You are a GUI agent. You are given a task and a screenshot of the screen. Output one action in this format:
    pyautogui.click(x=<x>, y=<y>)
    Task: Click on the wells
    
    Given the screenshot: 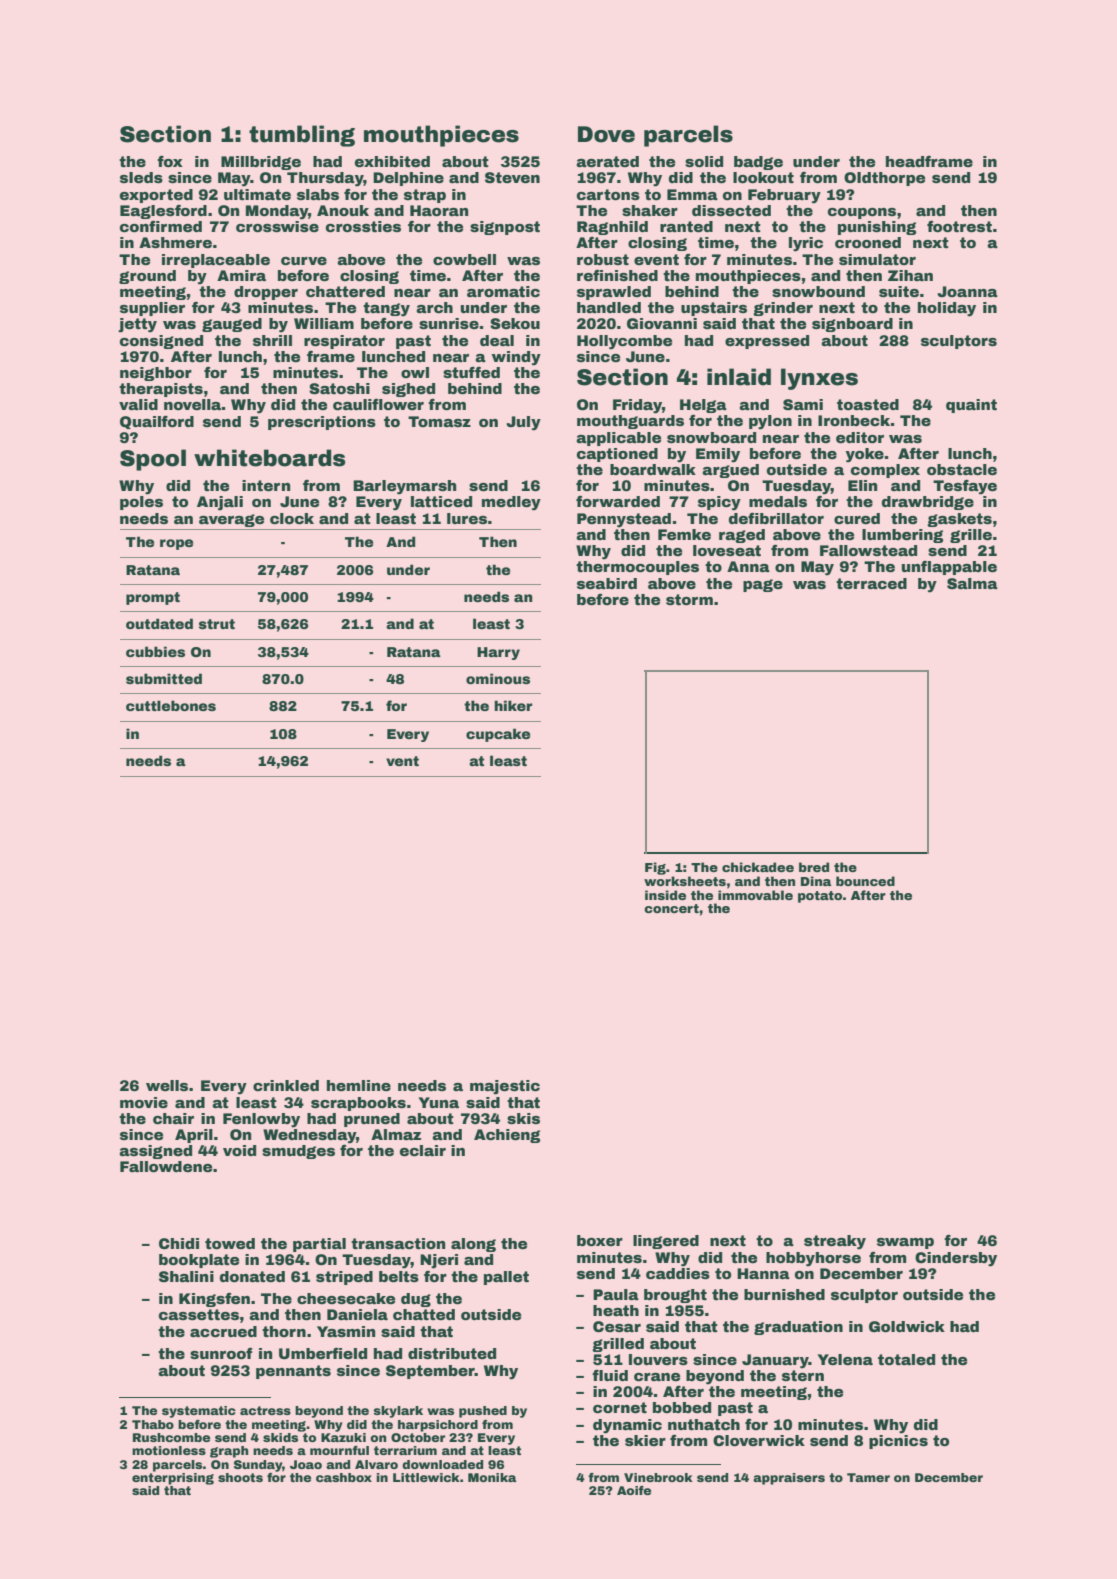 What is the action you would take?
    pyautogui.click(x=167, y=1085)
